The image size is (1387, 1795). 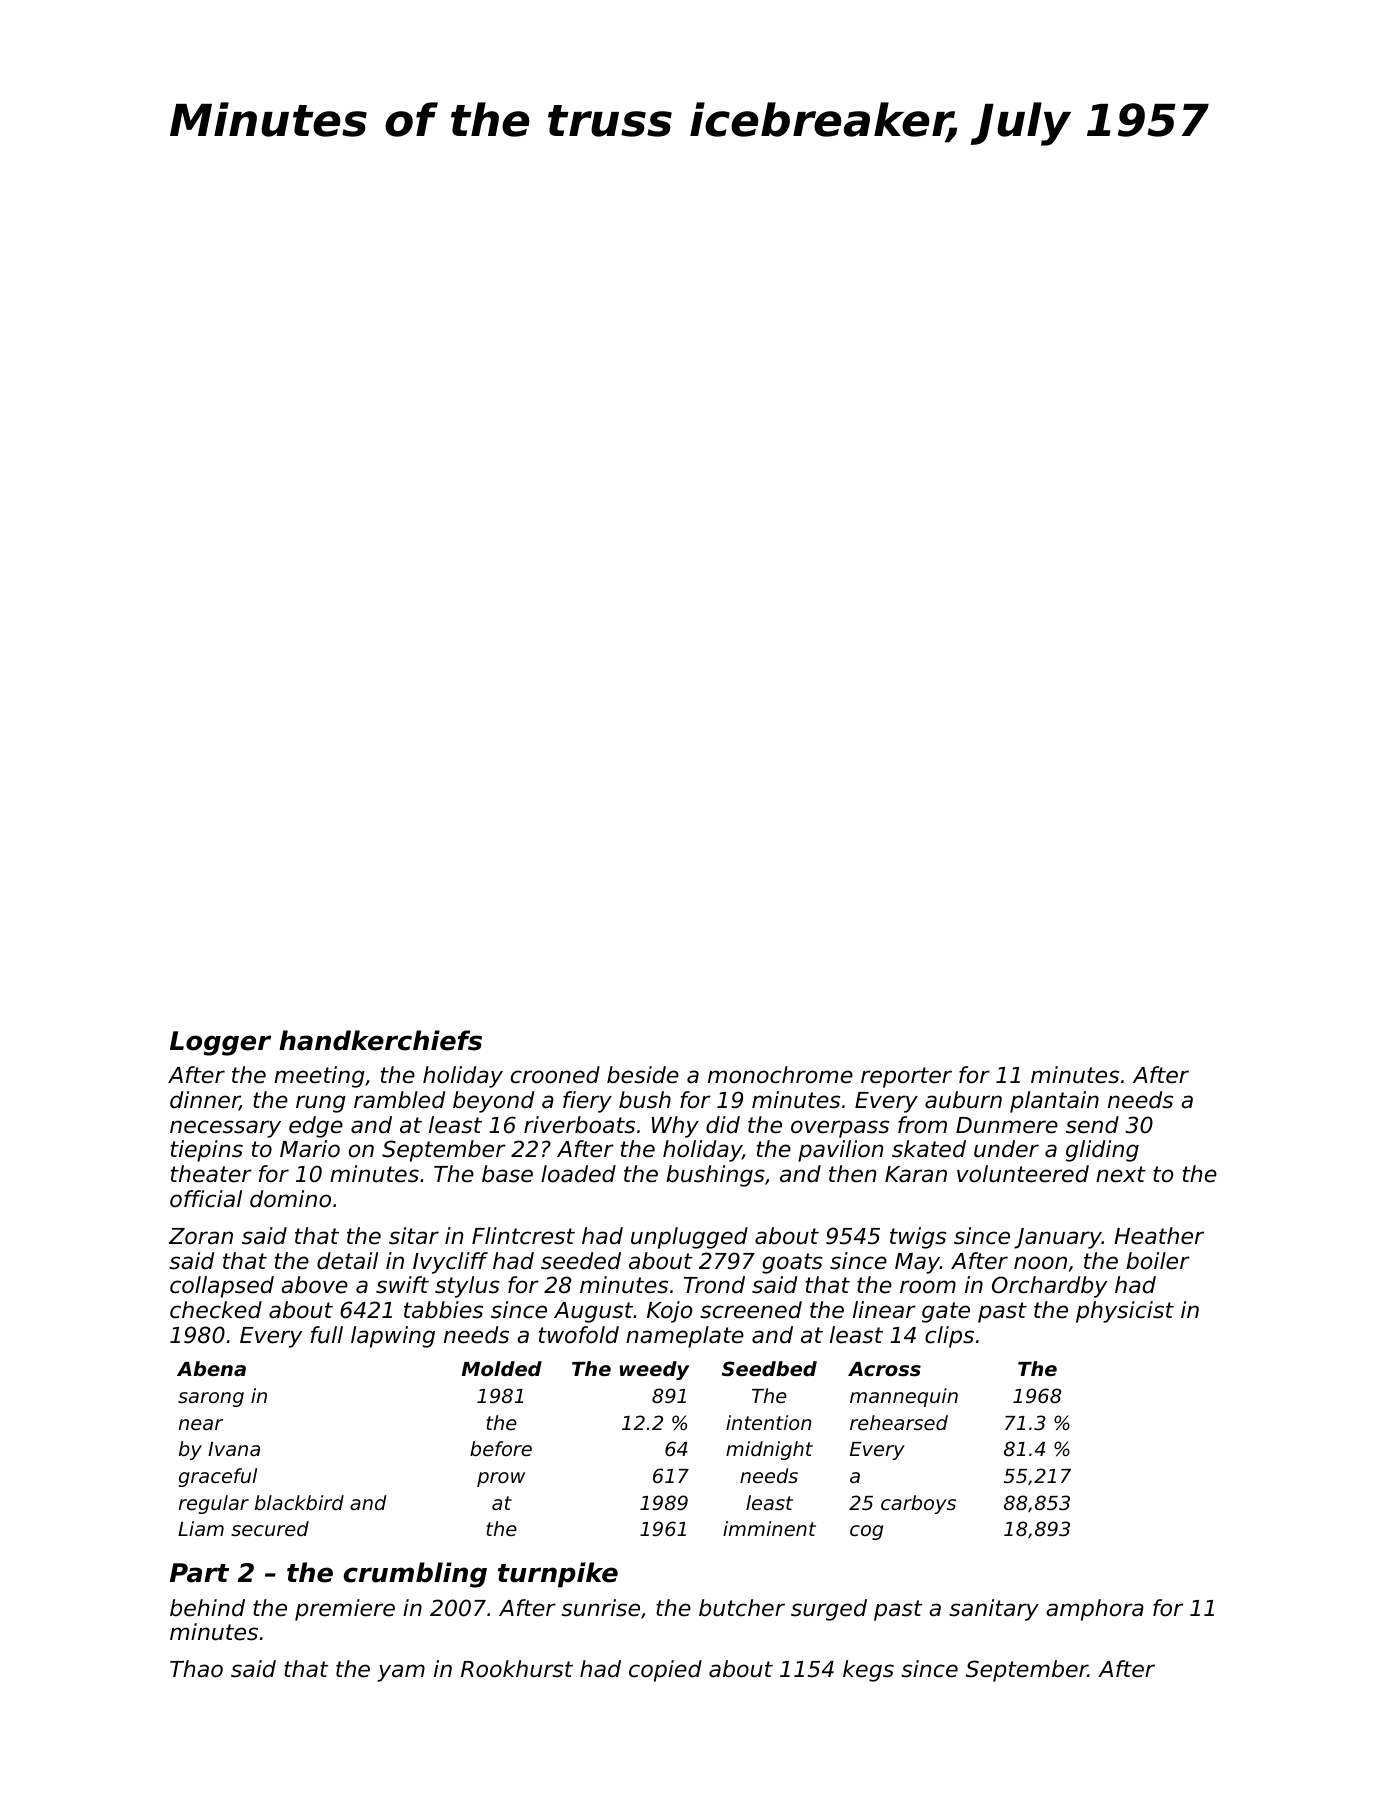 What do you see at coordinates (1095, 1610) in the screenshot?
I see `amphora` at bounding box center [1095, 1610].
